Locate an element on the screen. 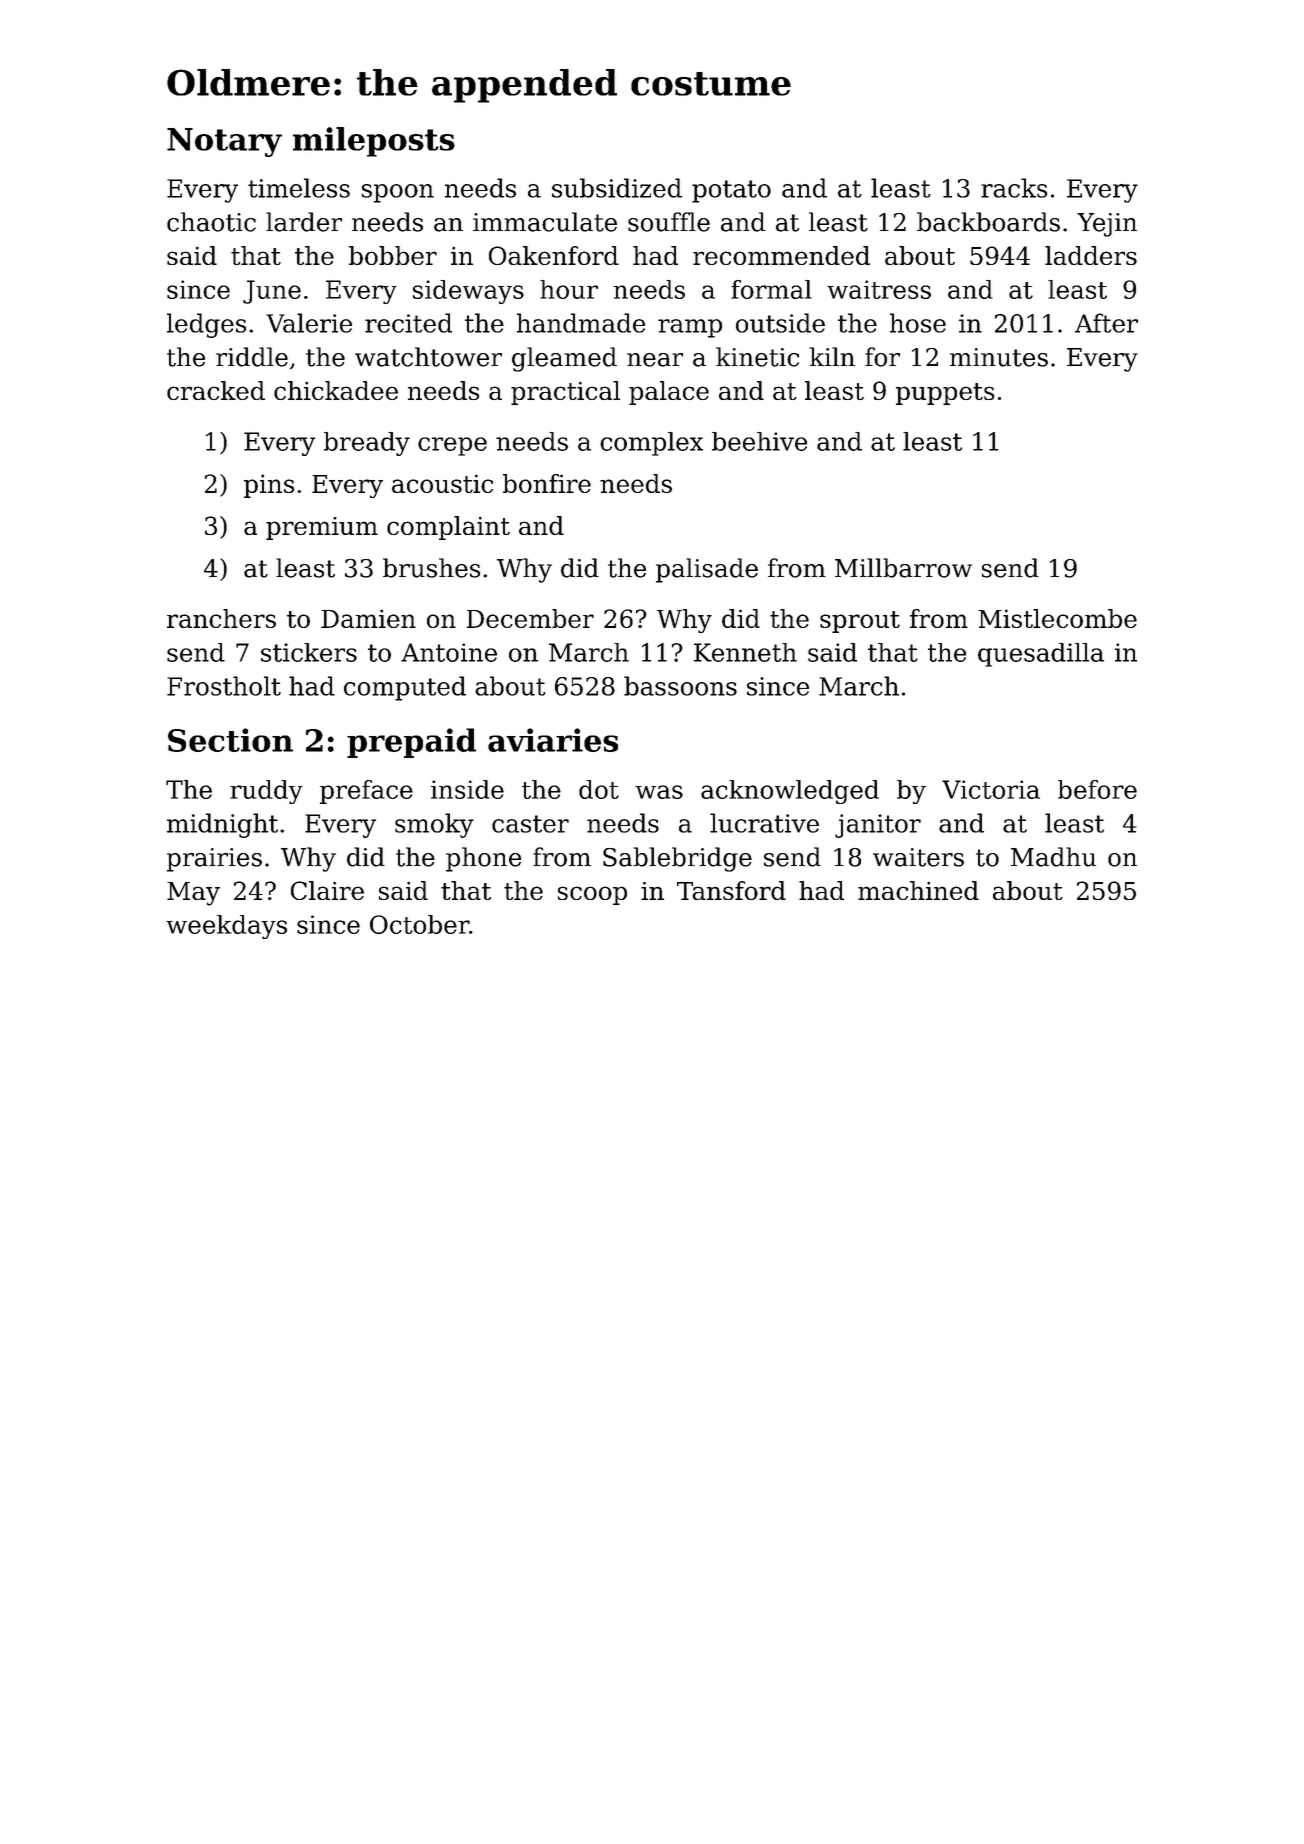  stickers is located at coordinates (309, 652).
